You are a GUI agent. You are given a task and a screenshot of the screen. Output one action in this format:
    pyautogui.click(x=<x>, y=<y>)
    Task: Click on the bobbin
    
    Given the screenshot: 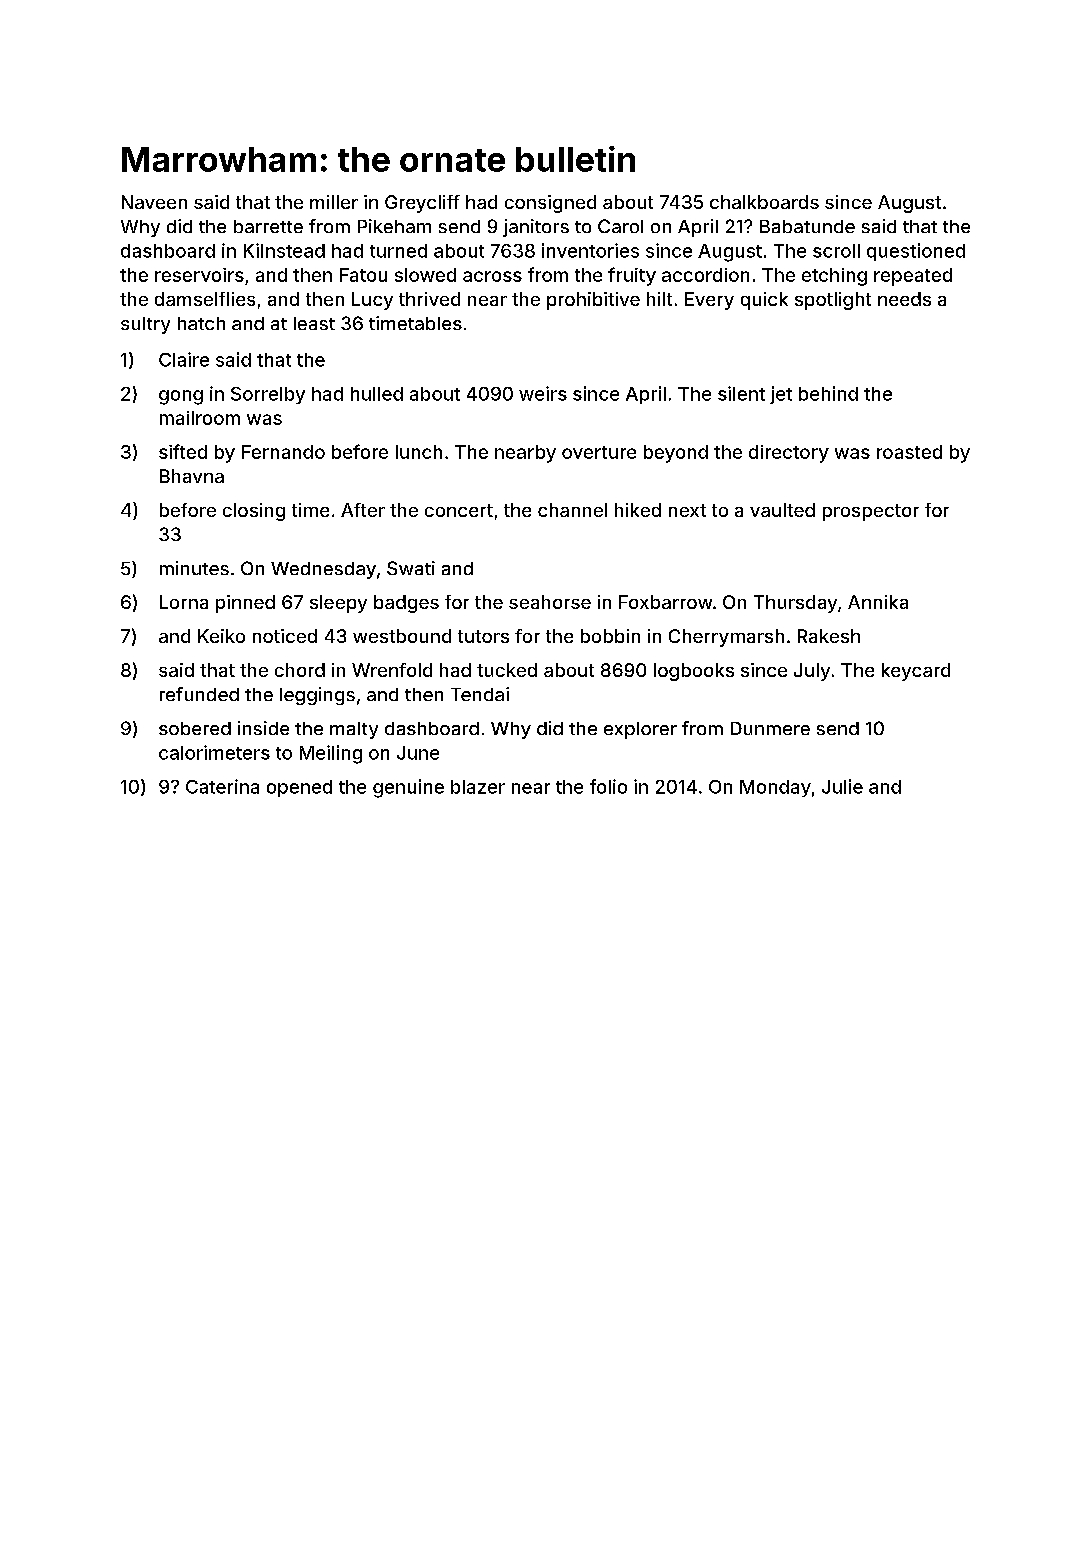 What is the action you would take?
    pyautogui.click(x=610, y=636)
